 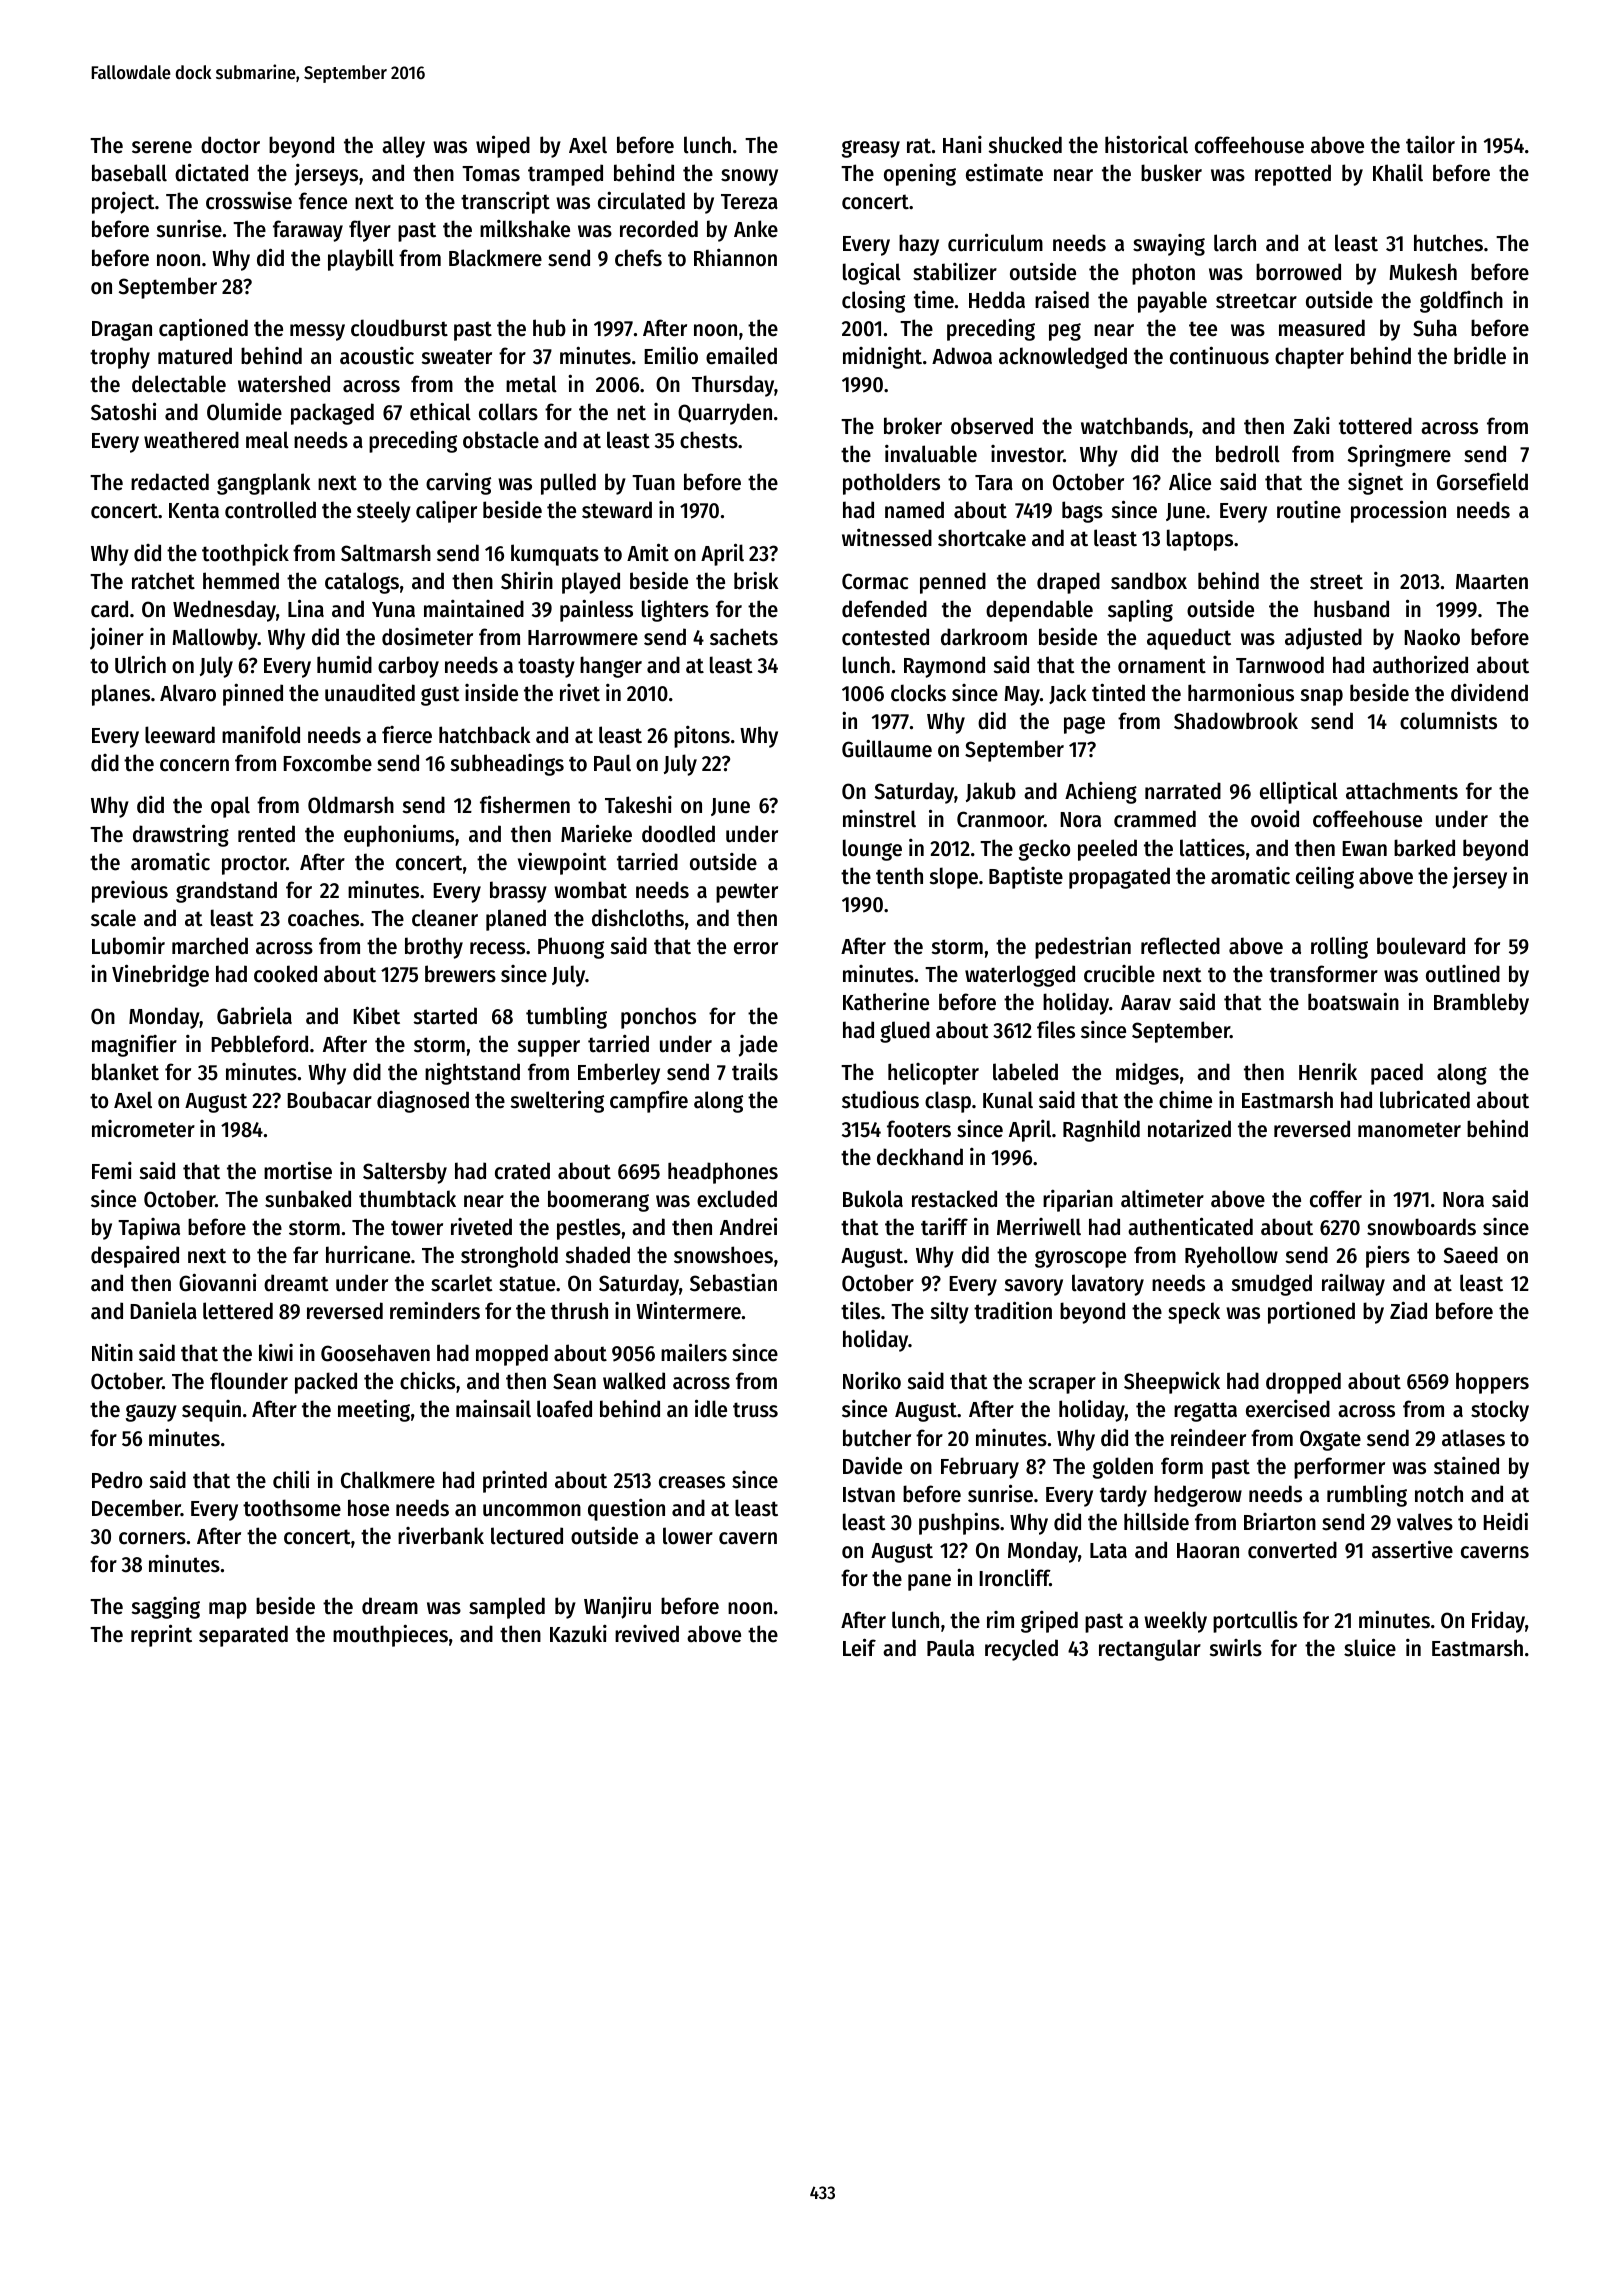 I want to click on lounge, so click(x=872, y=850).
